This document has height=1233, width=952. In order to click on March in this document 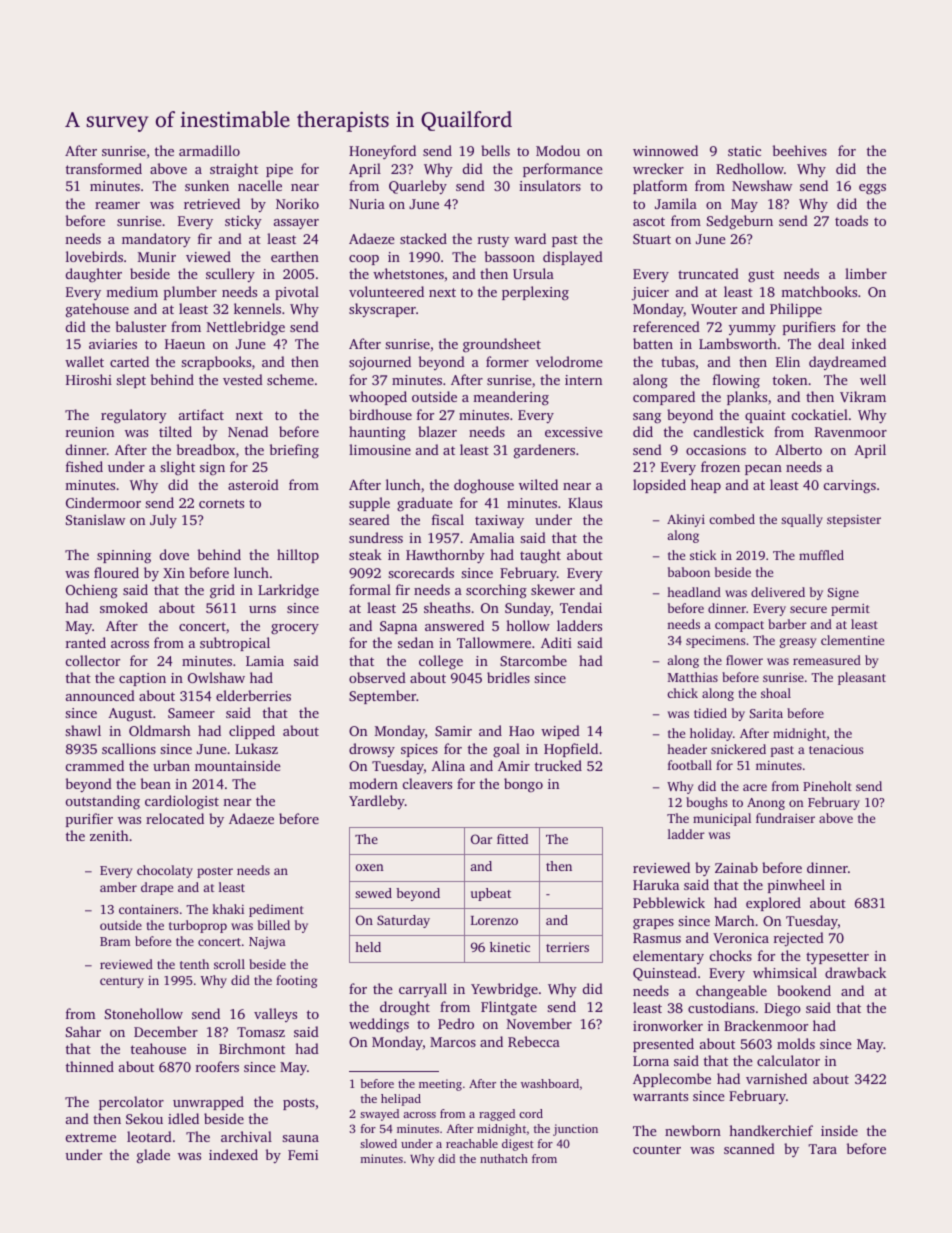, I will do `click(735, 920)`.
